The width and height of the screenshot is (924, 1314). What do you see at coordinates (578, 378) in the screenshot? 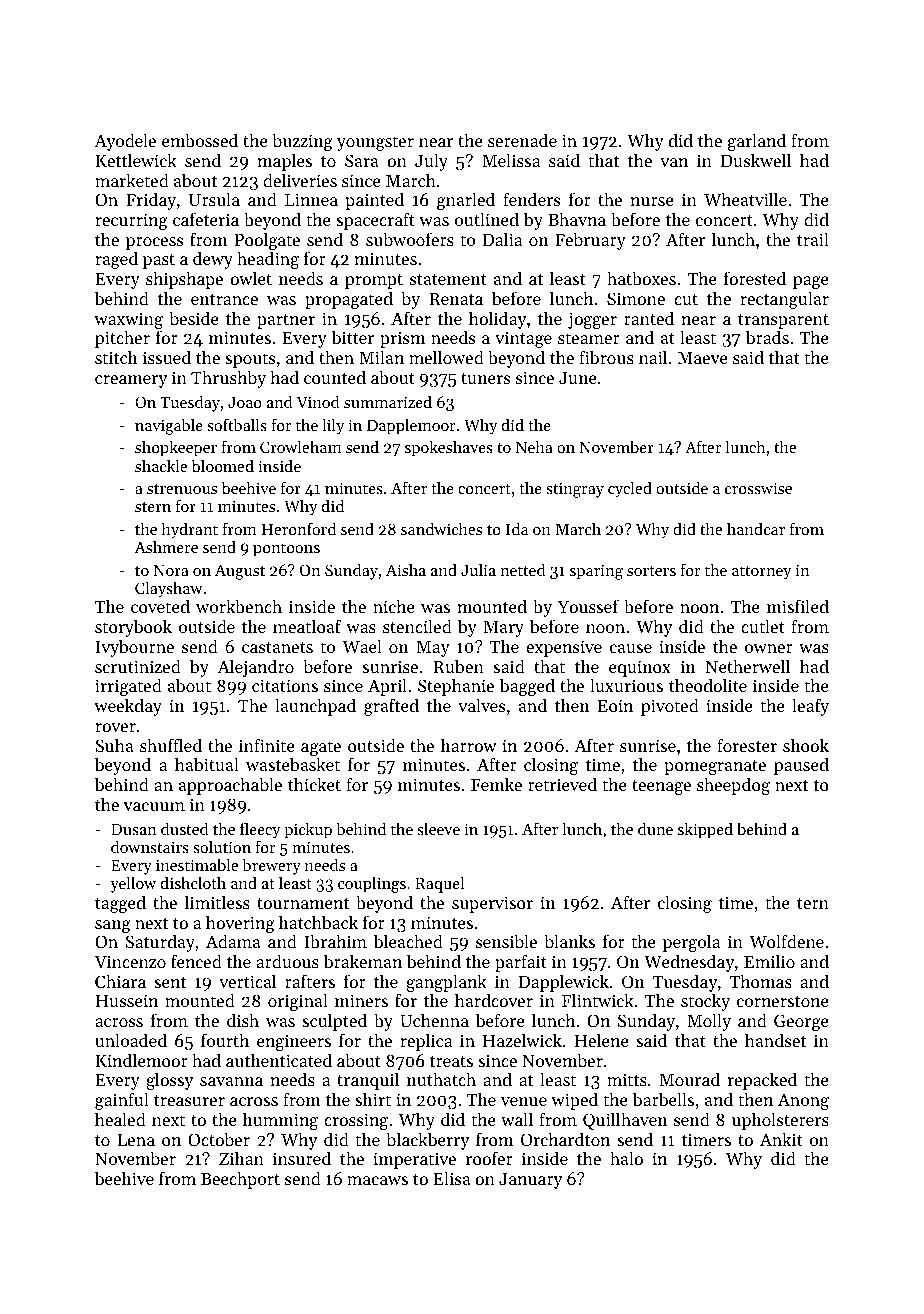
I see `June` at bounding box center [578, 378].
